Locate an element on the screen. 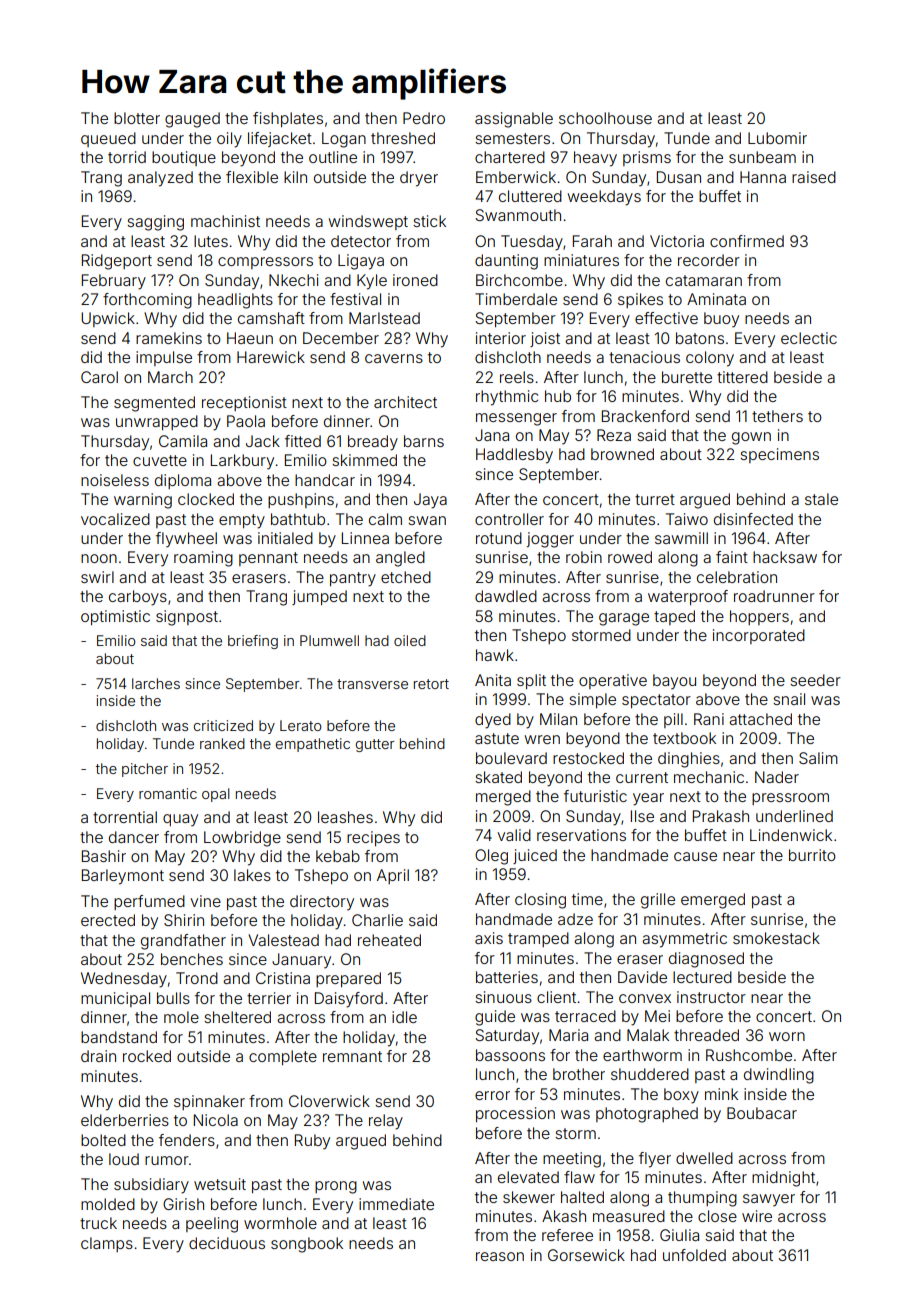 The image size is (924, 1308). Lubomir is located at coordinates (777, 138).
